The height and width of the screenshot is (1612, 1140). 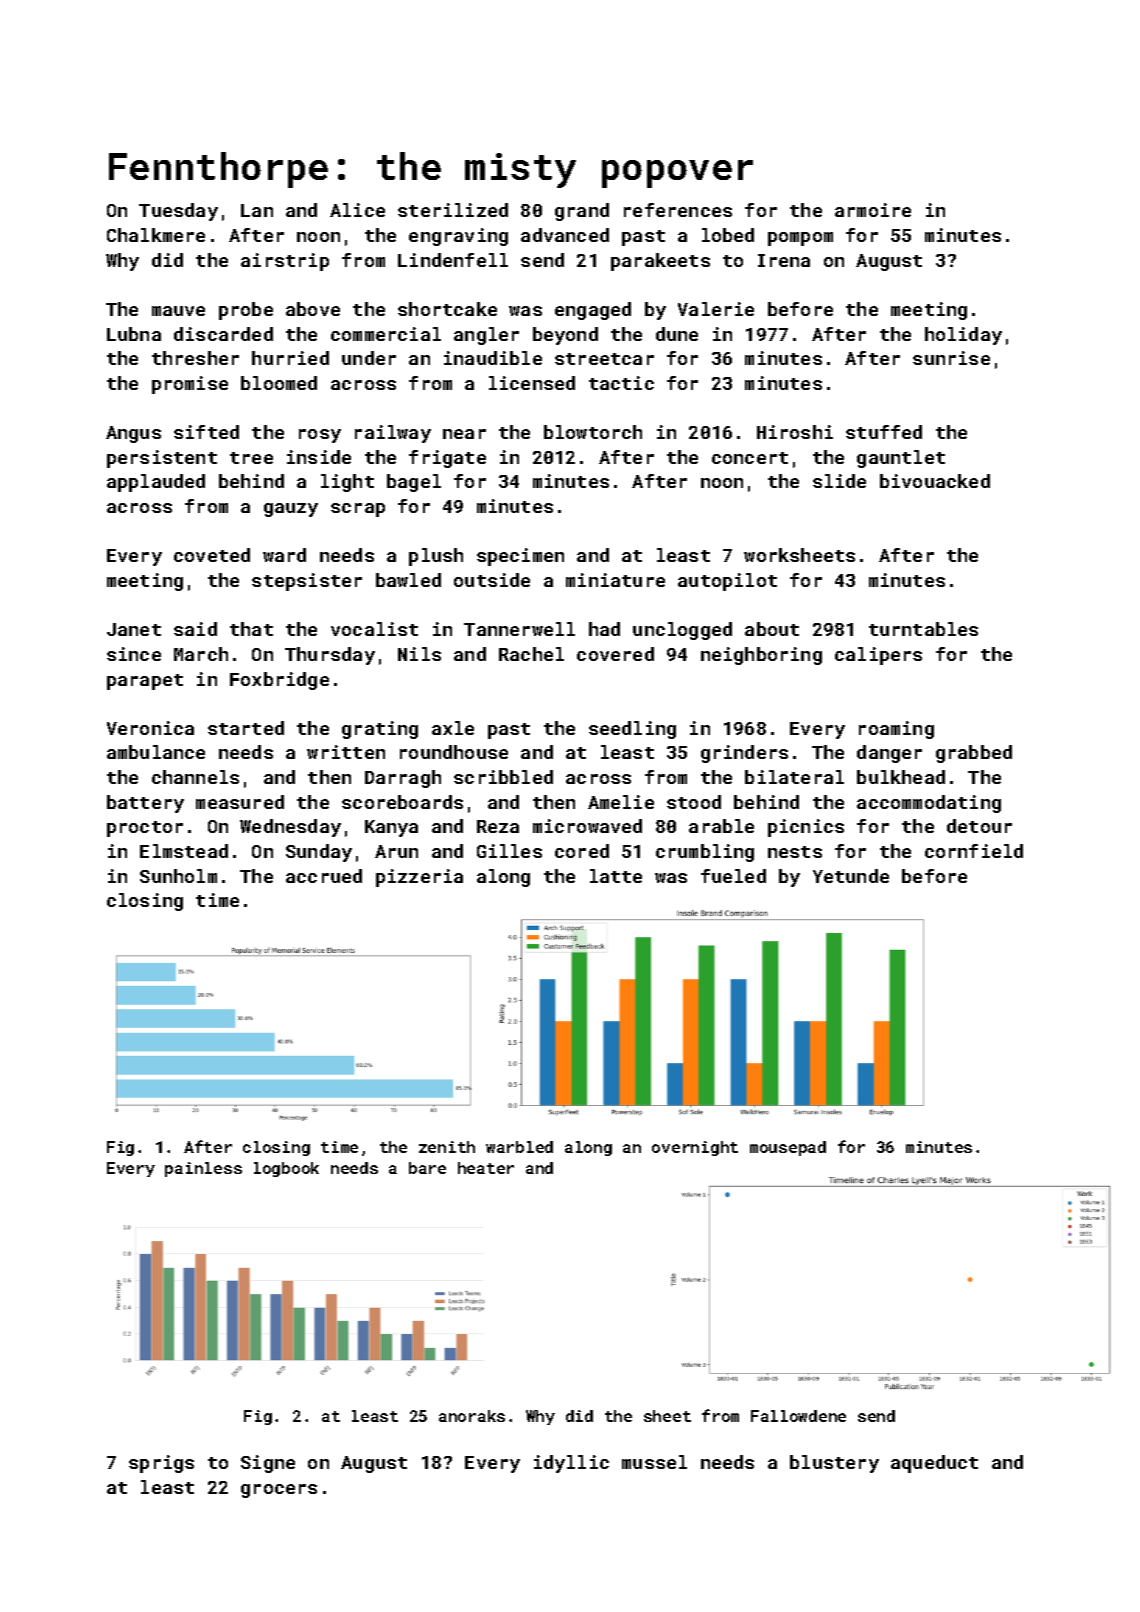 I want to click on armoire, so click(x=873, y=210).
